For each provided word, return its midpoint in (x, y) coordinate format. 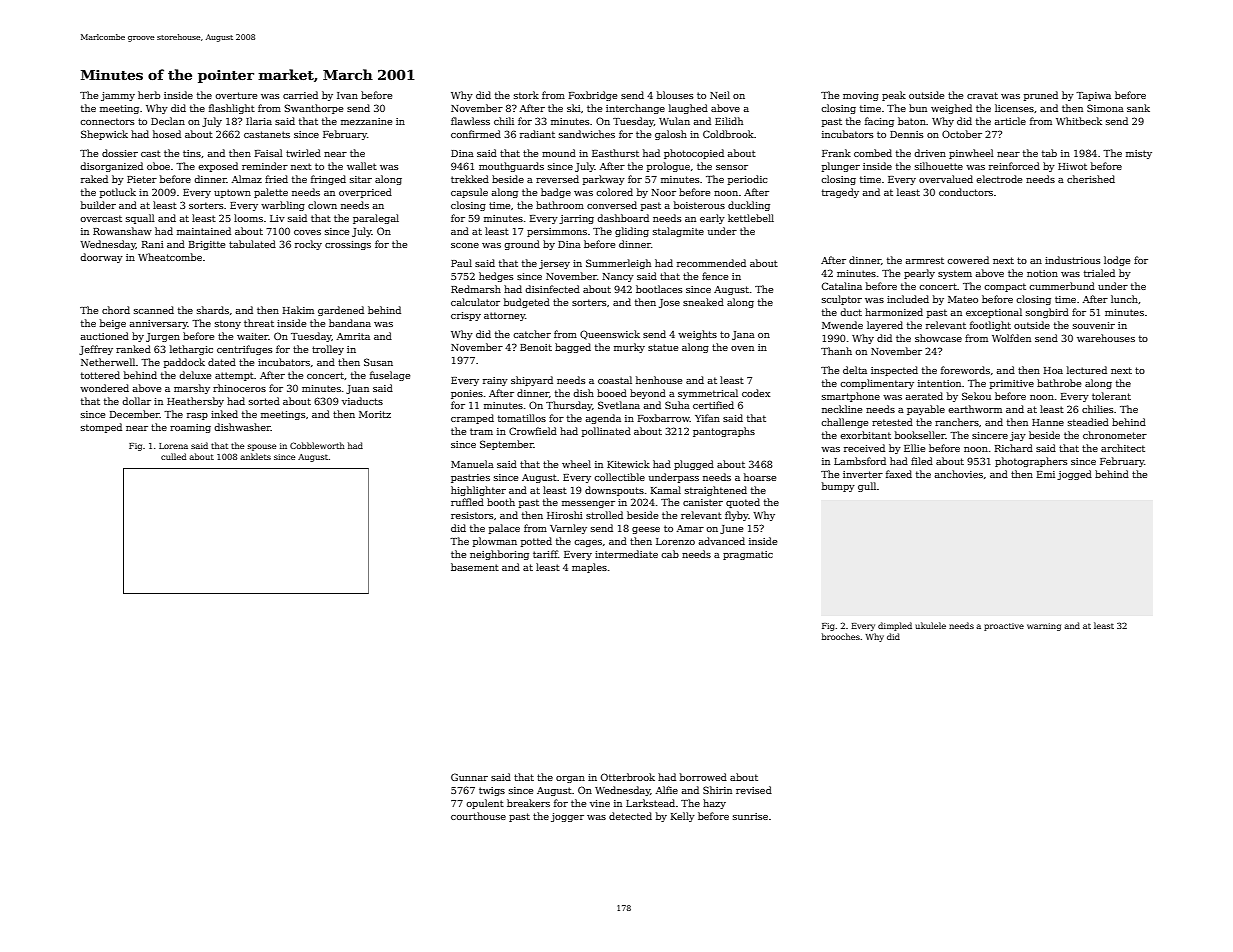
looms (248, 218)
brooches (841, 636)
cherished (1091, 179)
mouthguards (511, 167)
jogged (1074, 475)
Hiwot (1072, 166)
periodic (747, 180)
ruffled (467, 502)
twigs (492, 791)
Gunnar (469, 777)
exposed (218, 167)
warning (1044, 627)
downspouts (614, 491)
